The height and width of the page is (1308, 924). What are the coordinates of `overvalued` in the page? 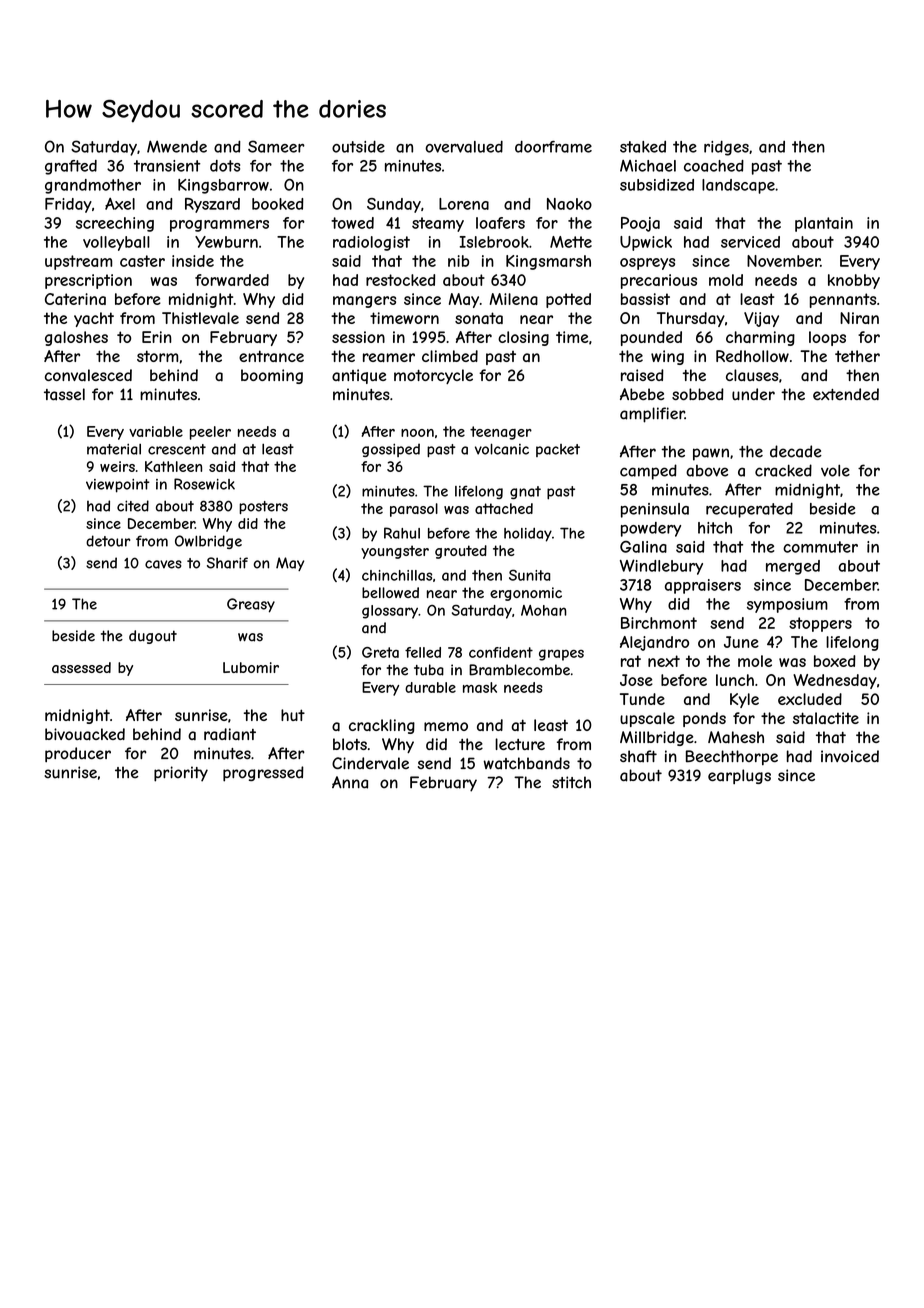 It's located at (464, 146).
